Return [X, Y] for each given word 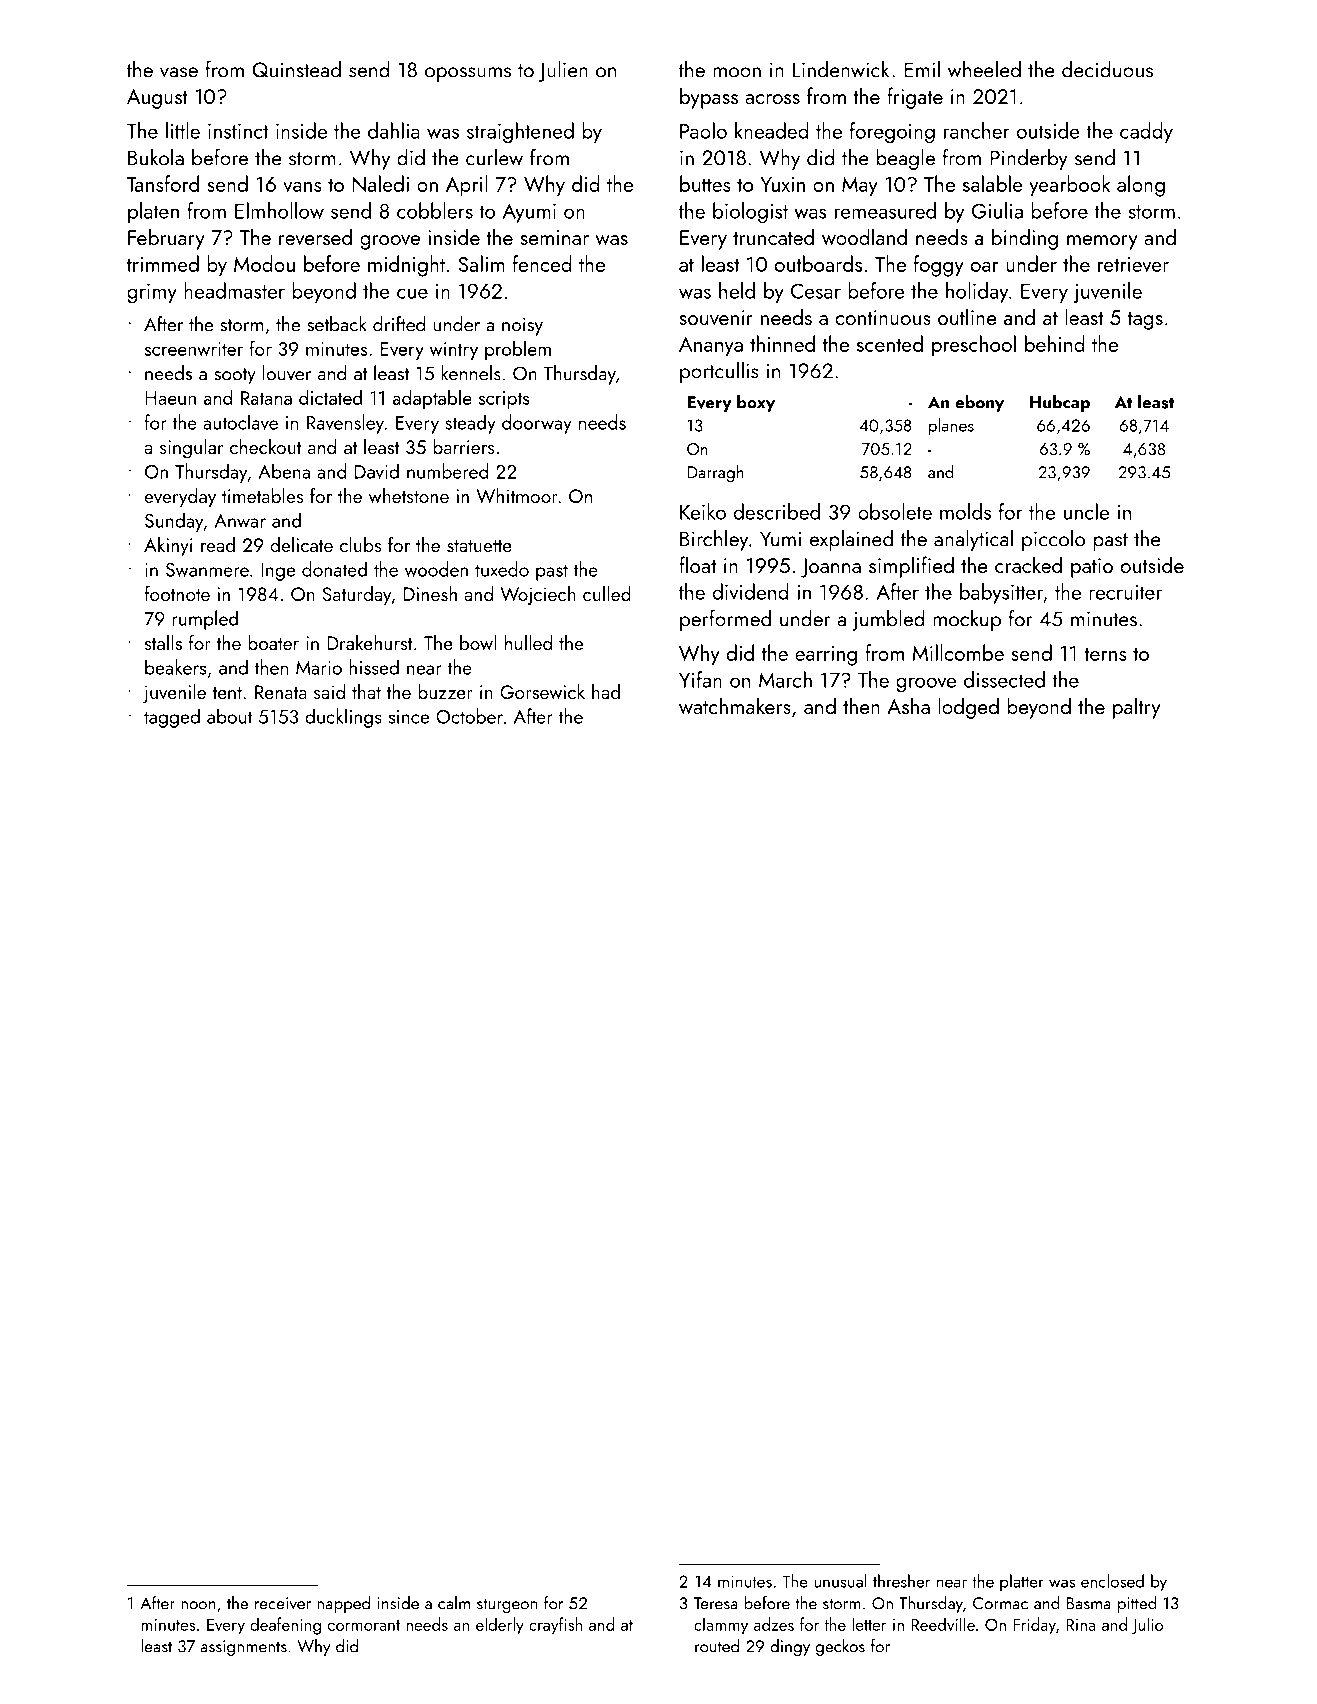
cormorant [364, 1625]
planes [951, 426]
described [777, 511]
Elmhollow [279, 210]
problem [518, 350]
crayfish [555, 1626]
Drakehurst [369, 642]
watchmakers [735, 705]
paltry [1136, 708]
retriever [1133, 264]
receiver [283, 1603]
